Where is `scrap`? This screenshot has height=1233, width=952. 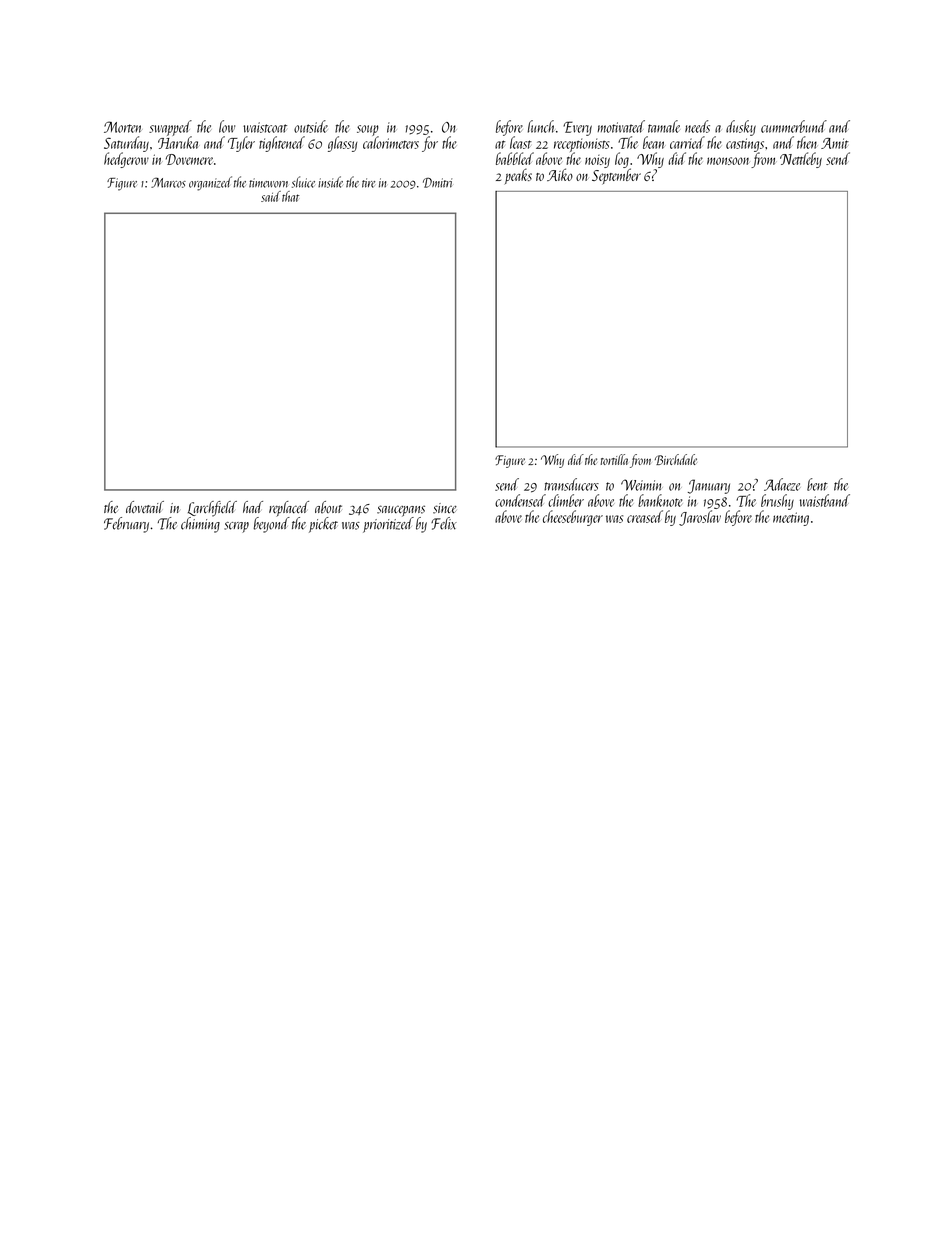
scrap is located at coordinates (236, 527).
